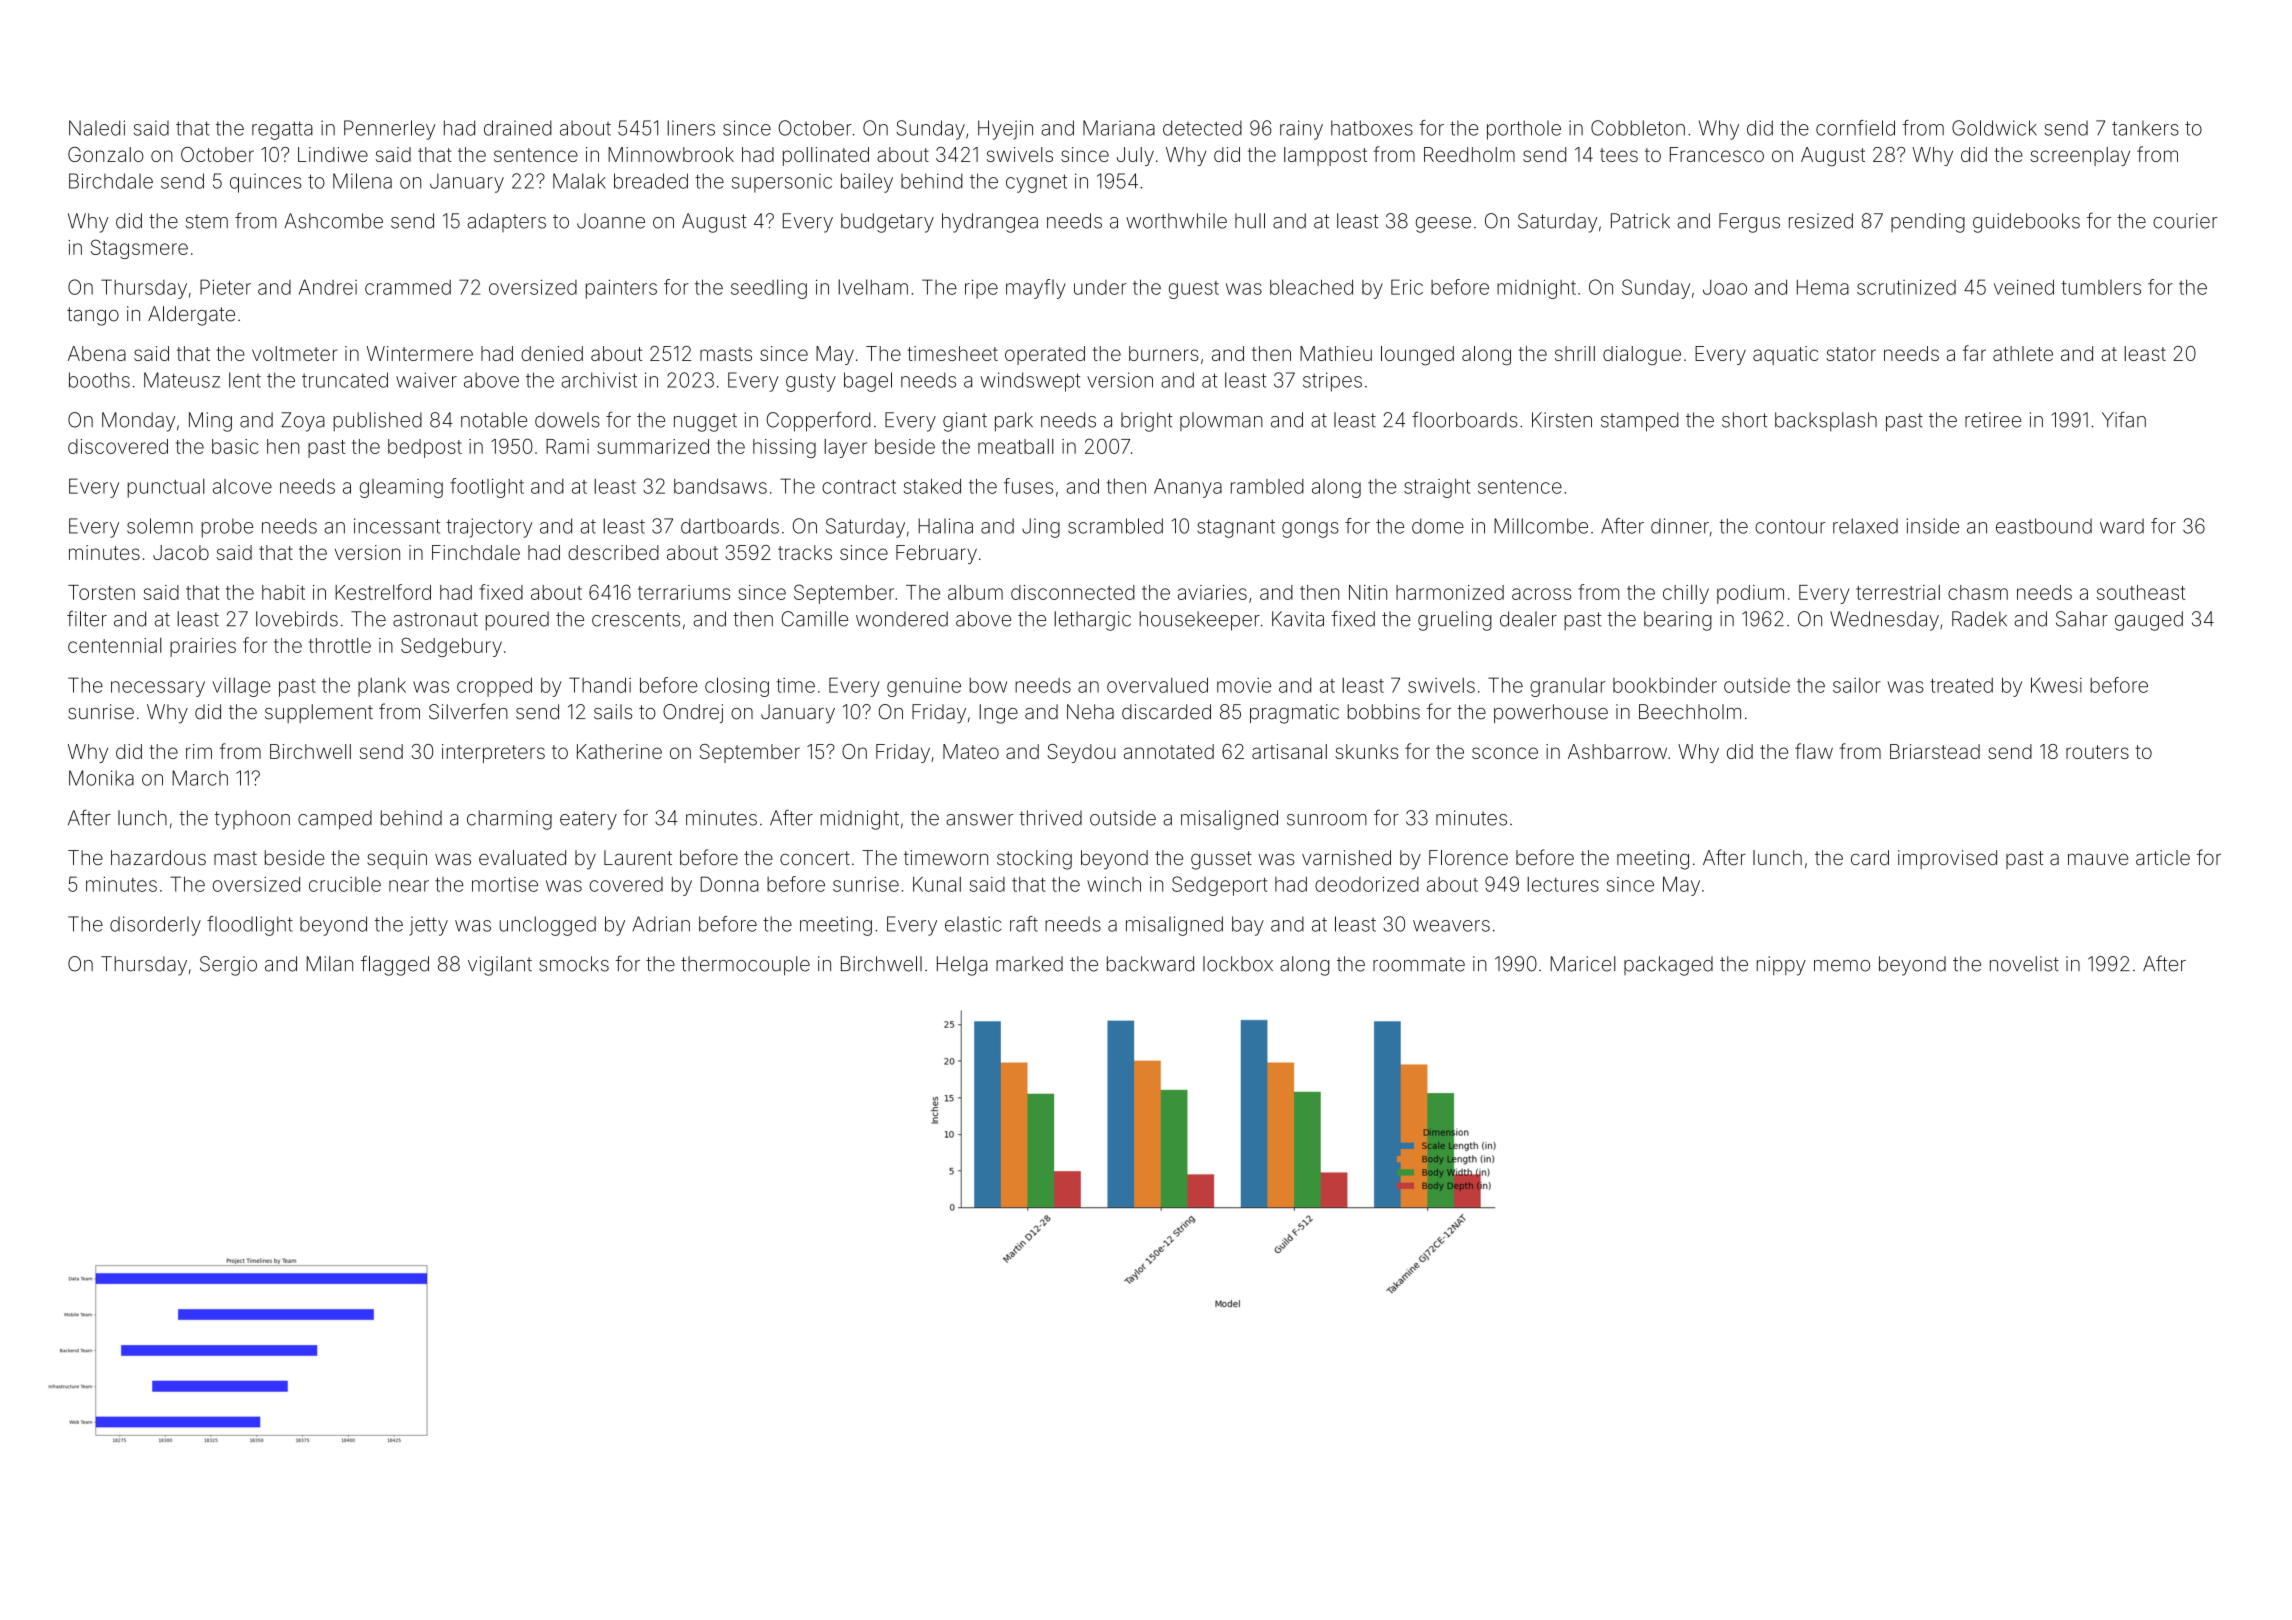  What do you see at coordinates (228, 966) in the screenshot?
I see `Sergio` at bounding box center [228, 966].
